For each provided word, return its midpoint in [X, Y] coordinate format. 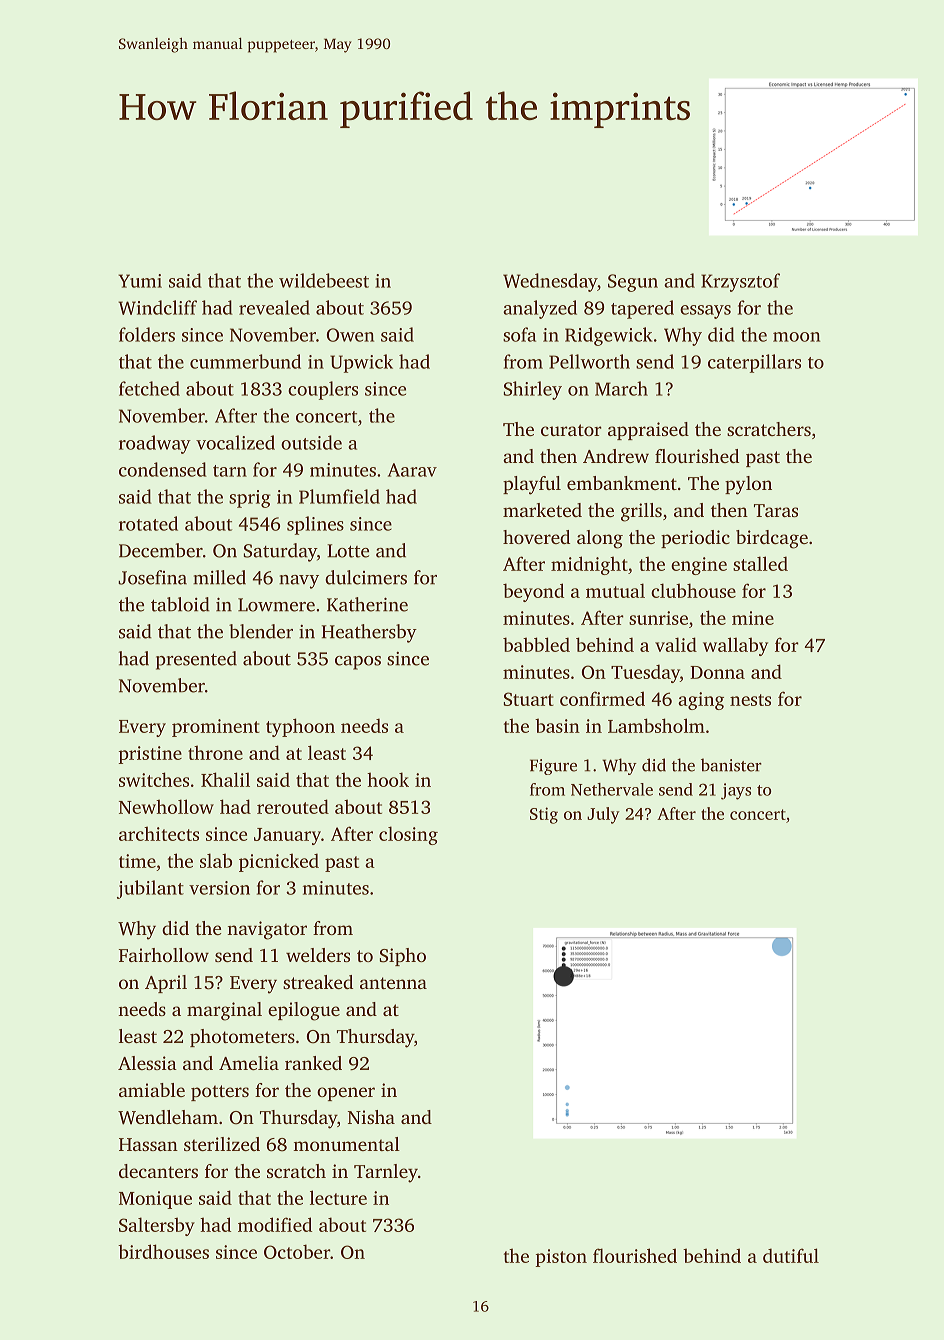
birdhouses [163, 1251]
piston [561, 1258]
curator [571, 430]
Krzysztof [740, 282]
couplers [323, 390]
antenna [393, 983]
